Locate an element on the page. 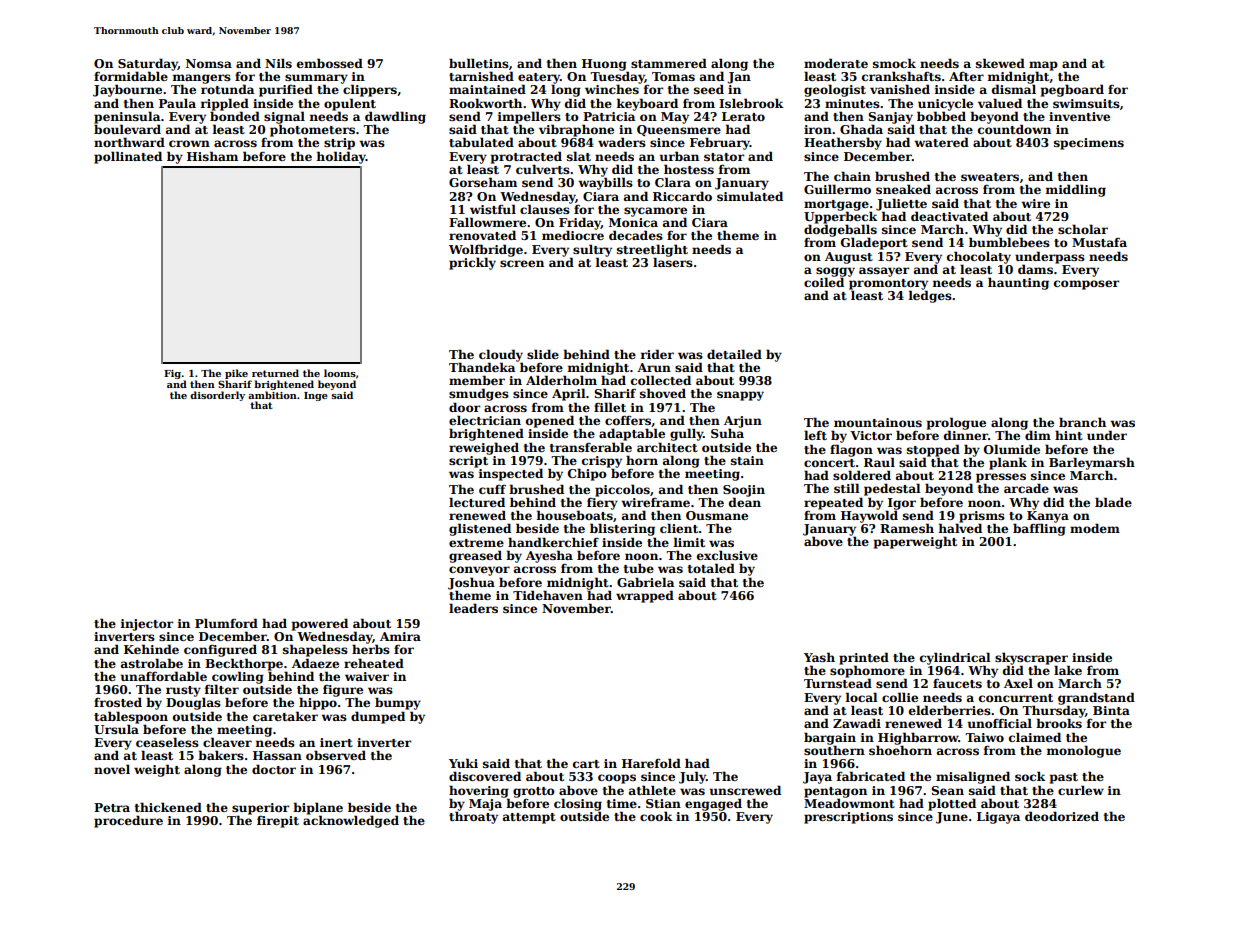  firepit is located at coordinates (278, 822).
